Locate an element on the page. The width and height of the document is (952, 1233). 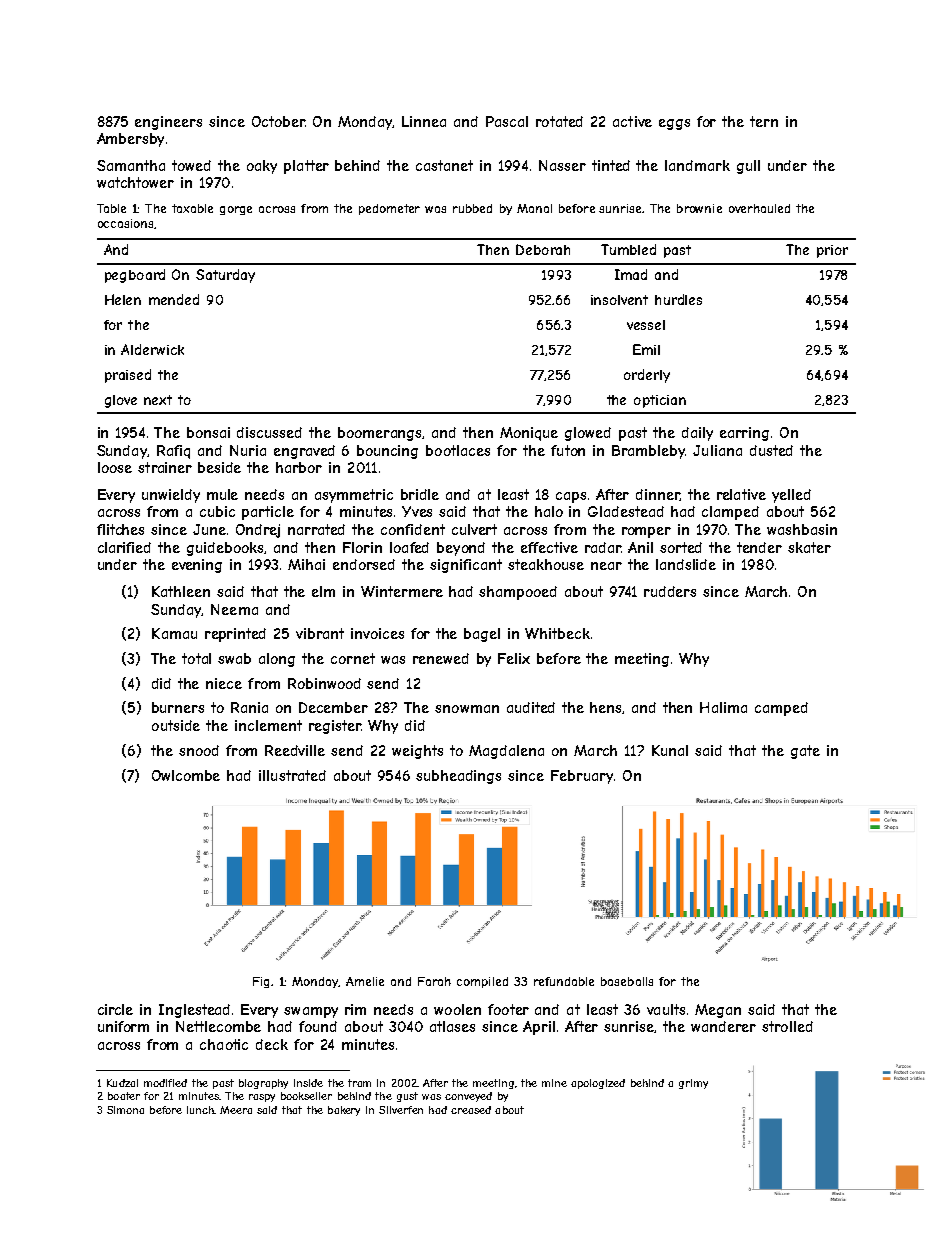
apologized is located at coordinates (598, 1084).
